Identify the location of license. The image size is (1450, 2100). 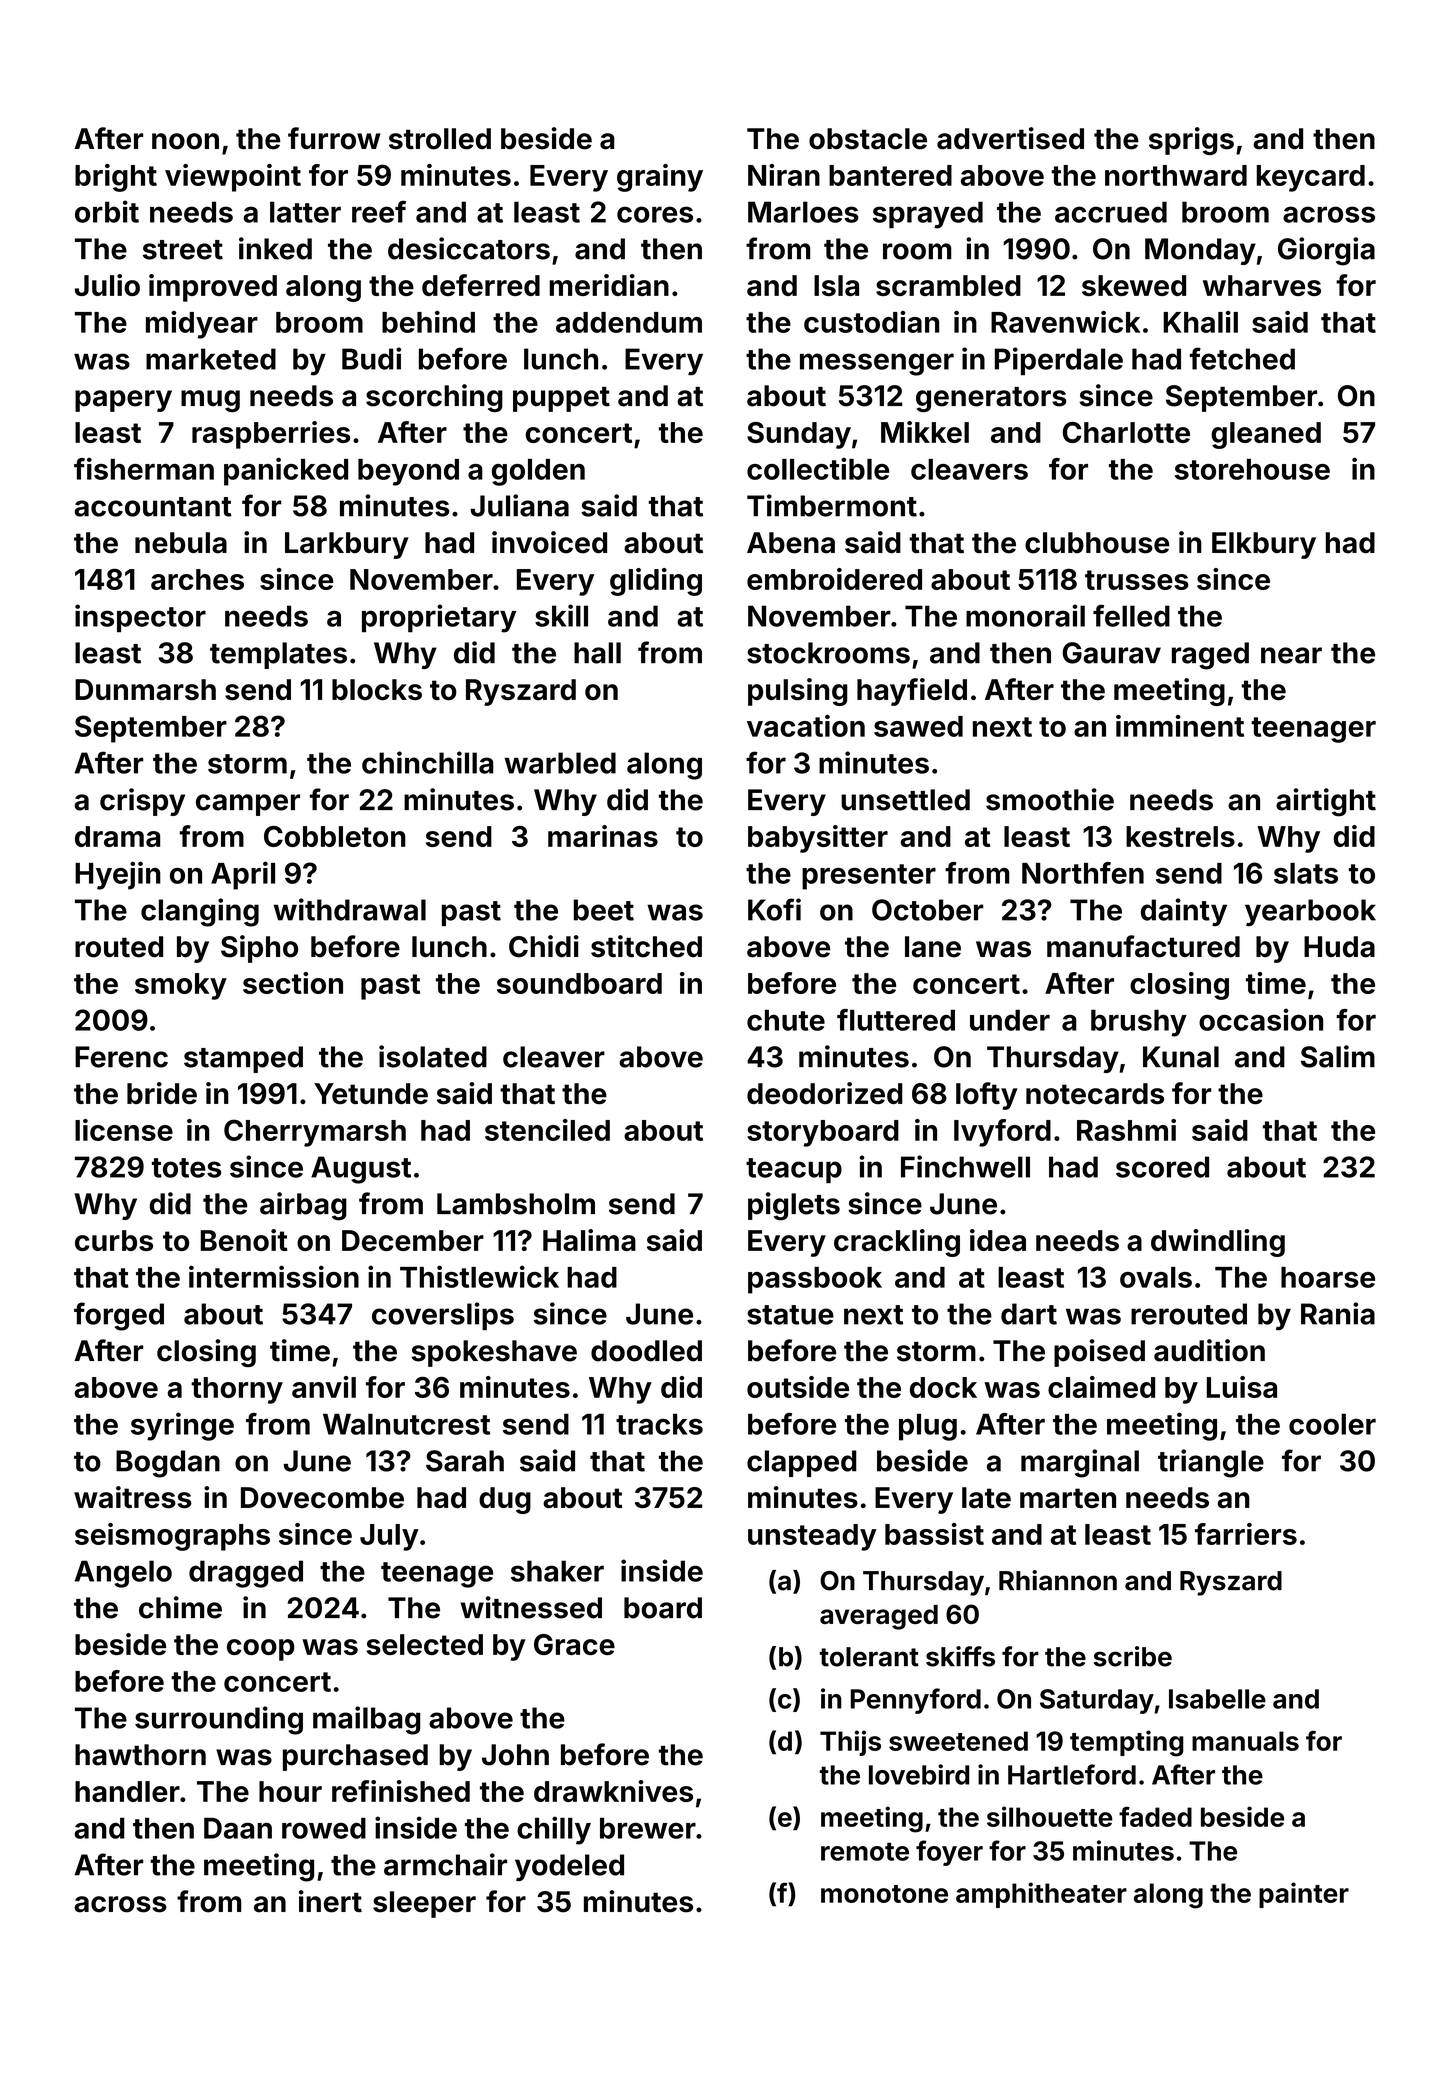
(124, 1130).
